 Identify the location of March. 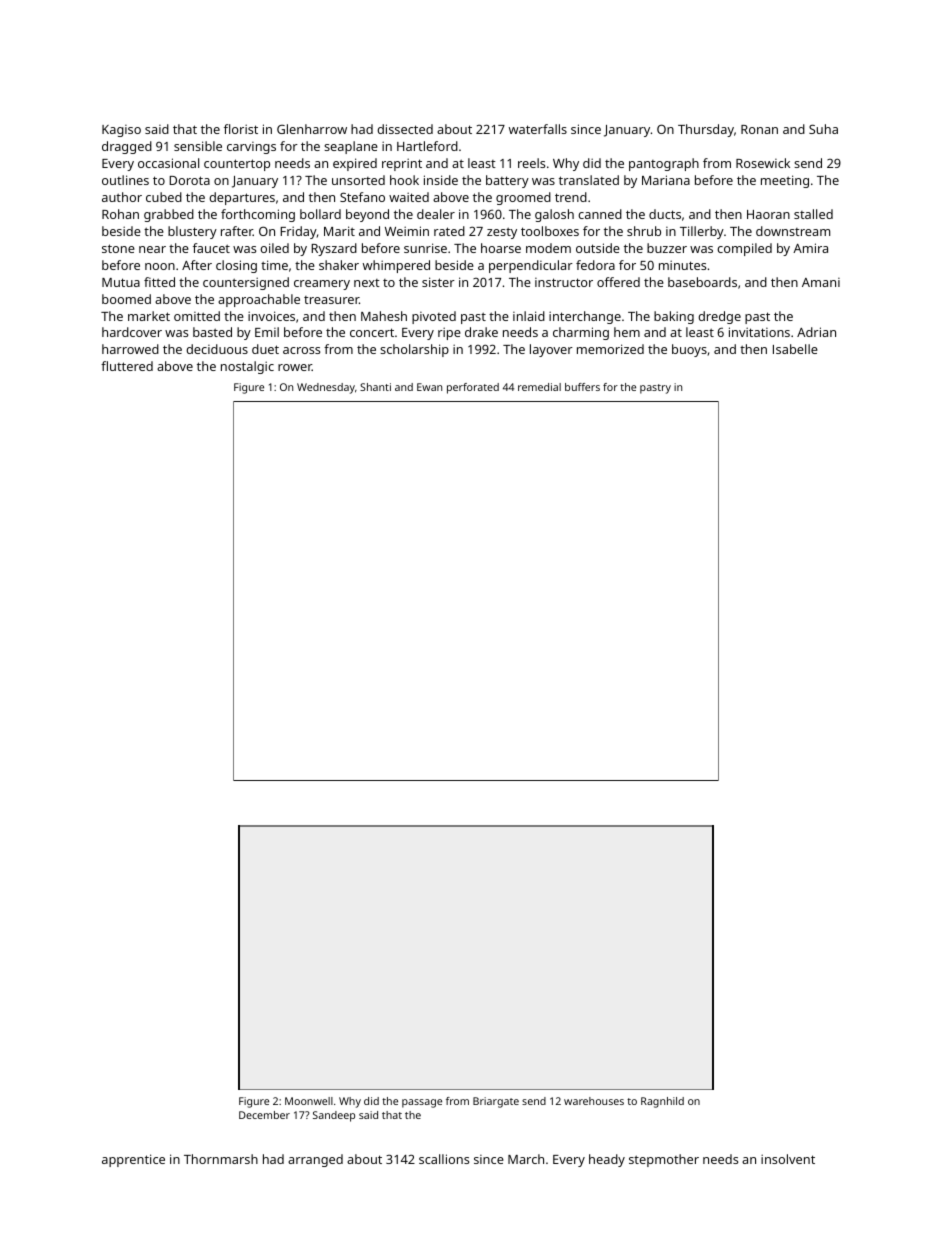
(526, 1159).
